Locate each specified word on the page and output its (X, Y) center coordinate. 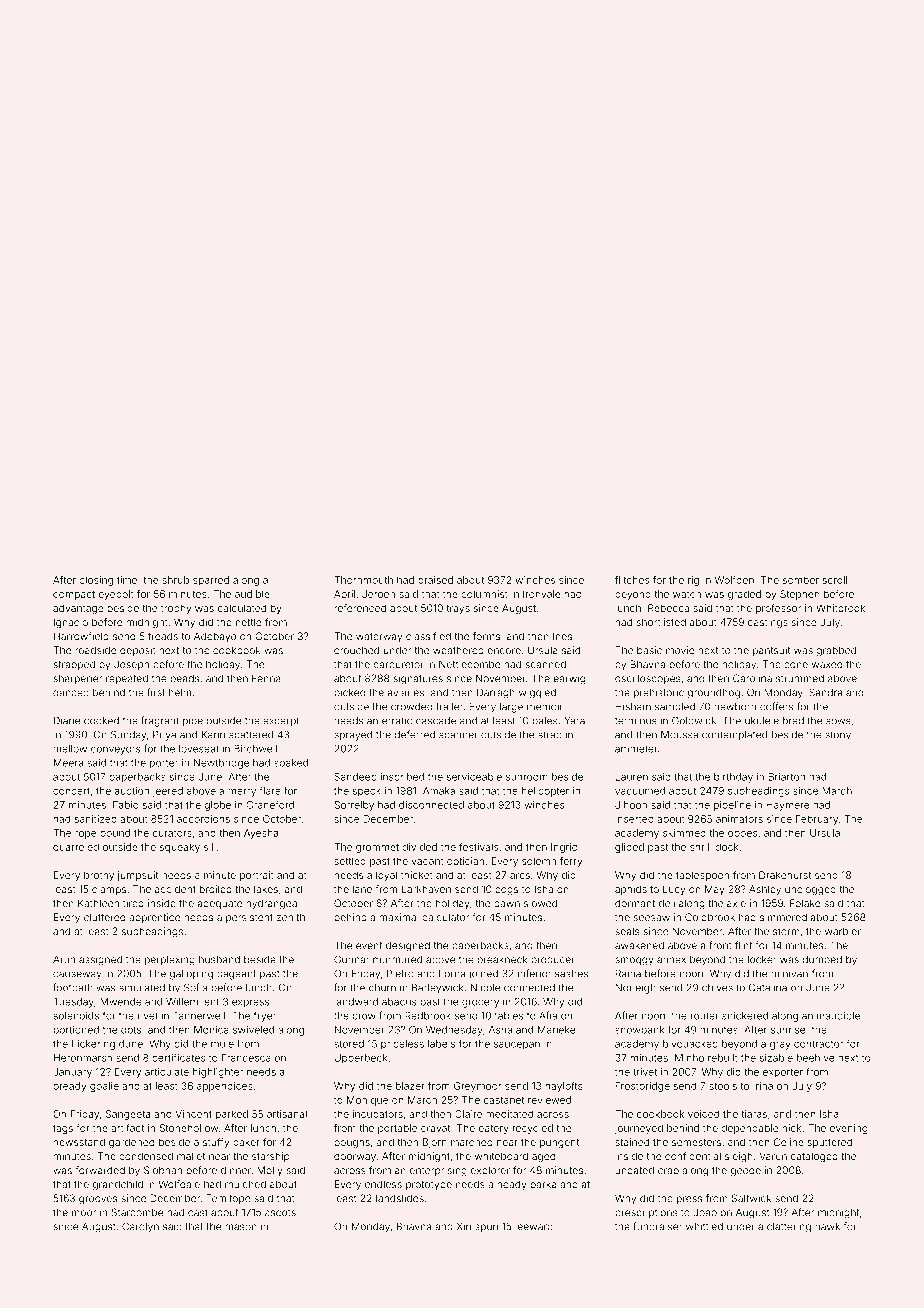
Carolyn (140, 1227)
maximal (399, 917)
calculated (242, 608)
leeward (534, 1227)
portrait (257, 876)
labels (441, 1044)
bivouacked (690, 1044)
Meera (68, 763)
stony (838, 736)
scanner (458, 735)
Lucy (674, 890)
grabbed (836, 651)
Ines (562, 636)
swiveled (253, 1030)
